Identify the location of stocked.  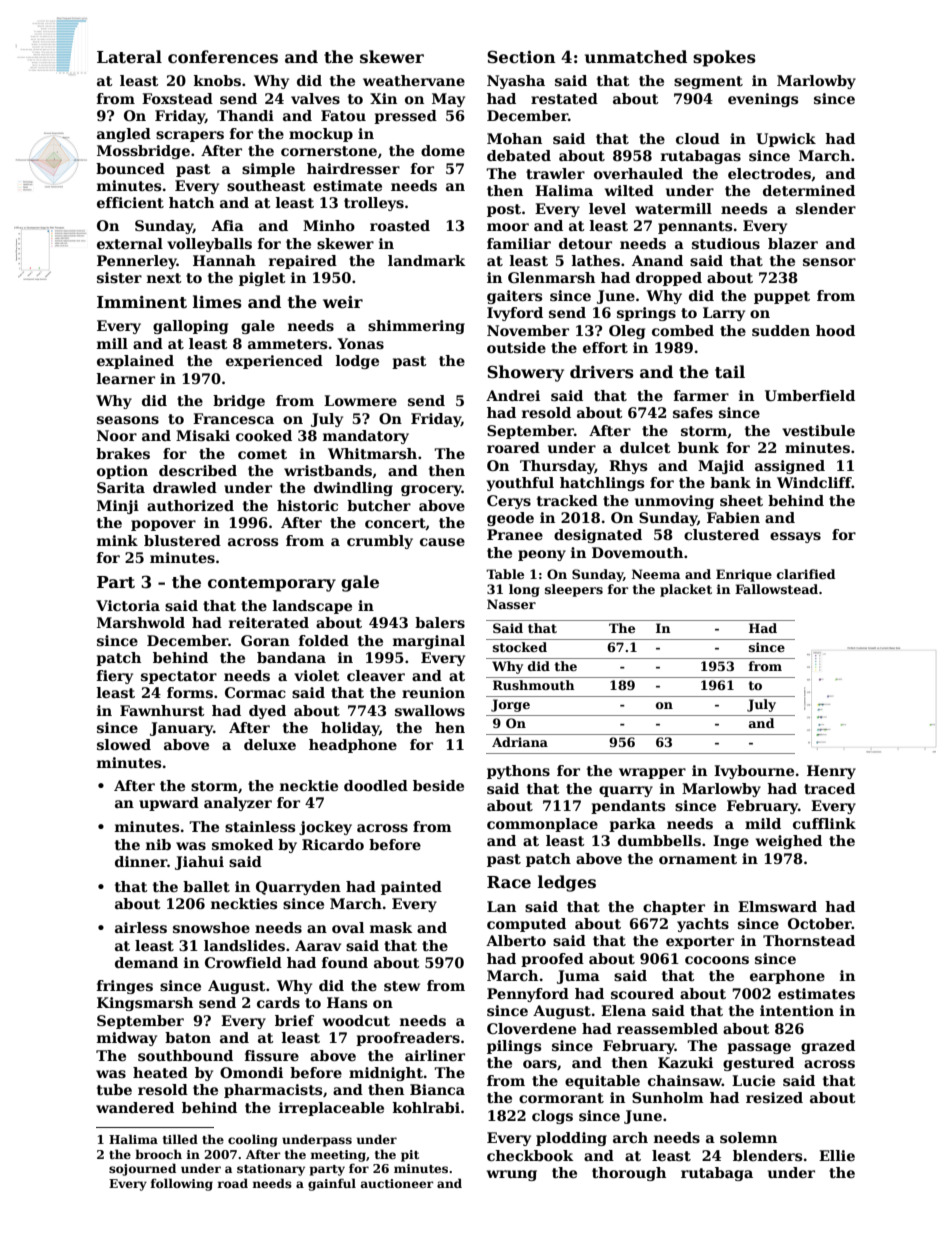
(520, 647).
